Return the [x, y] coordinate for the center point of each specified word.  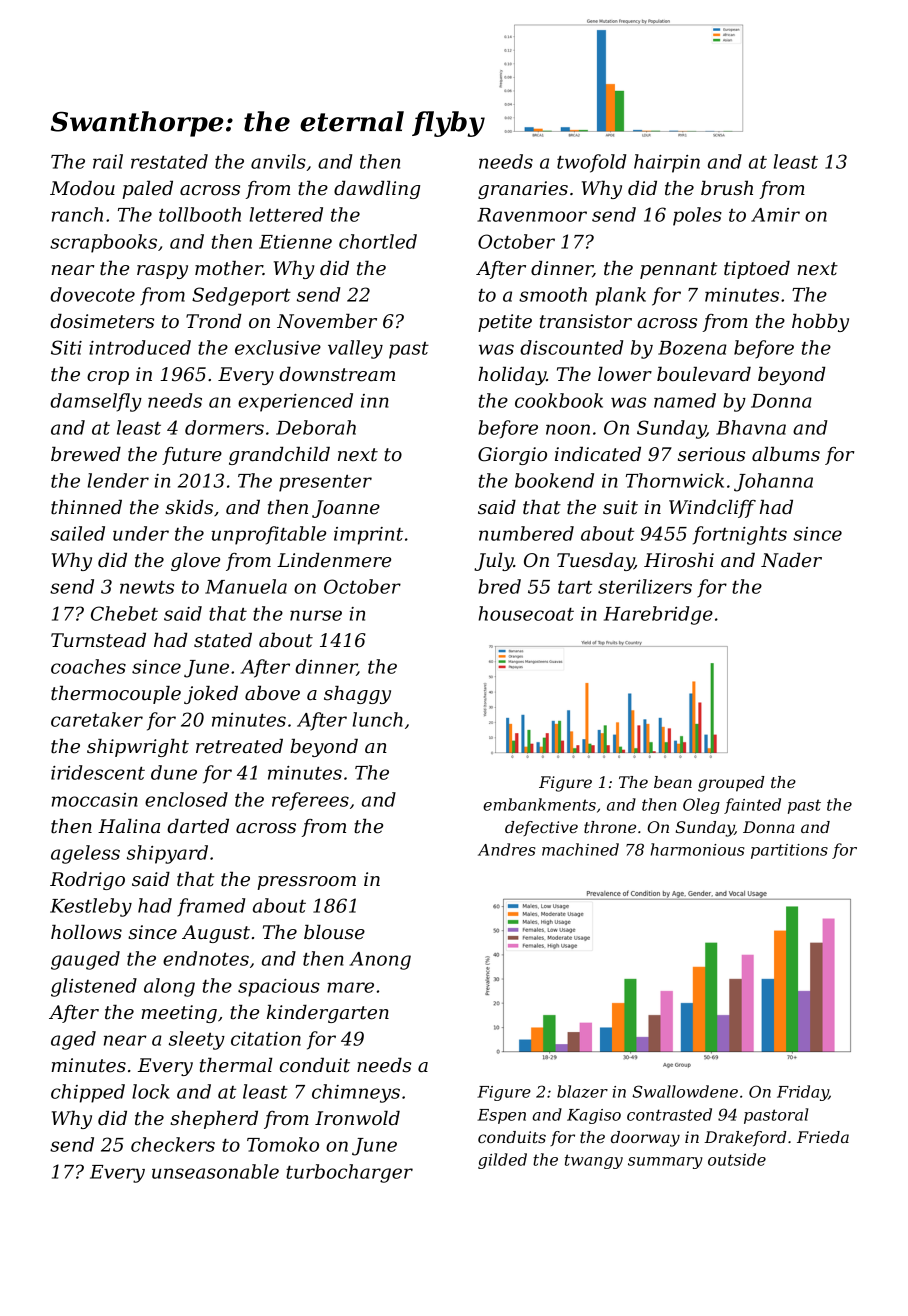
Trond [214, 321]
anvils [278, 161]
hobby [820, 323]
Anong [380, 961]
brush [727, 188]
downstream [337, 374]
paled [147, 190]
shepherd [214, 1120]
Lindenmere [334, 560]
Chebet [124, 613]
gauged [85, 960]
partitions [789, 851]
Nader [791, 560]
